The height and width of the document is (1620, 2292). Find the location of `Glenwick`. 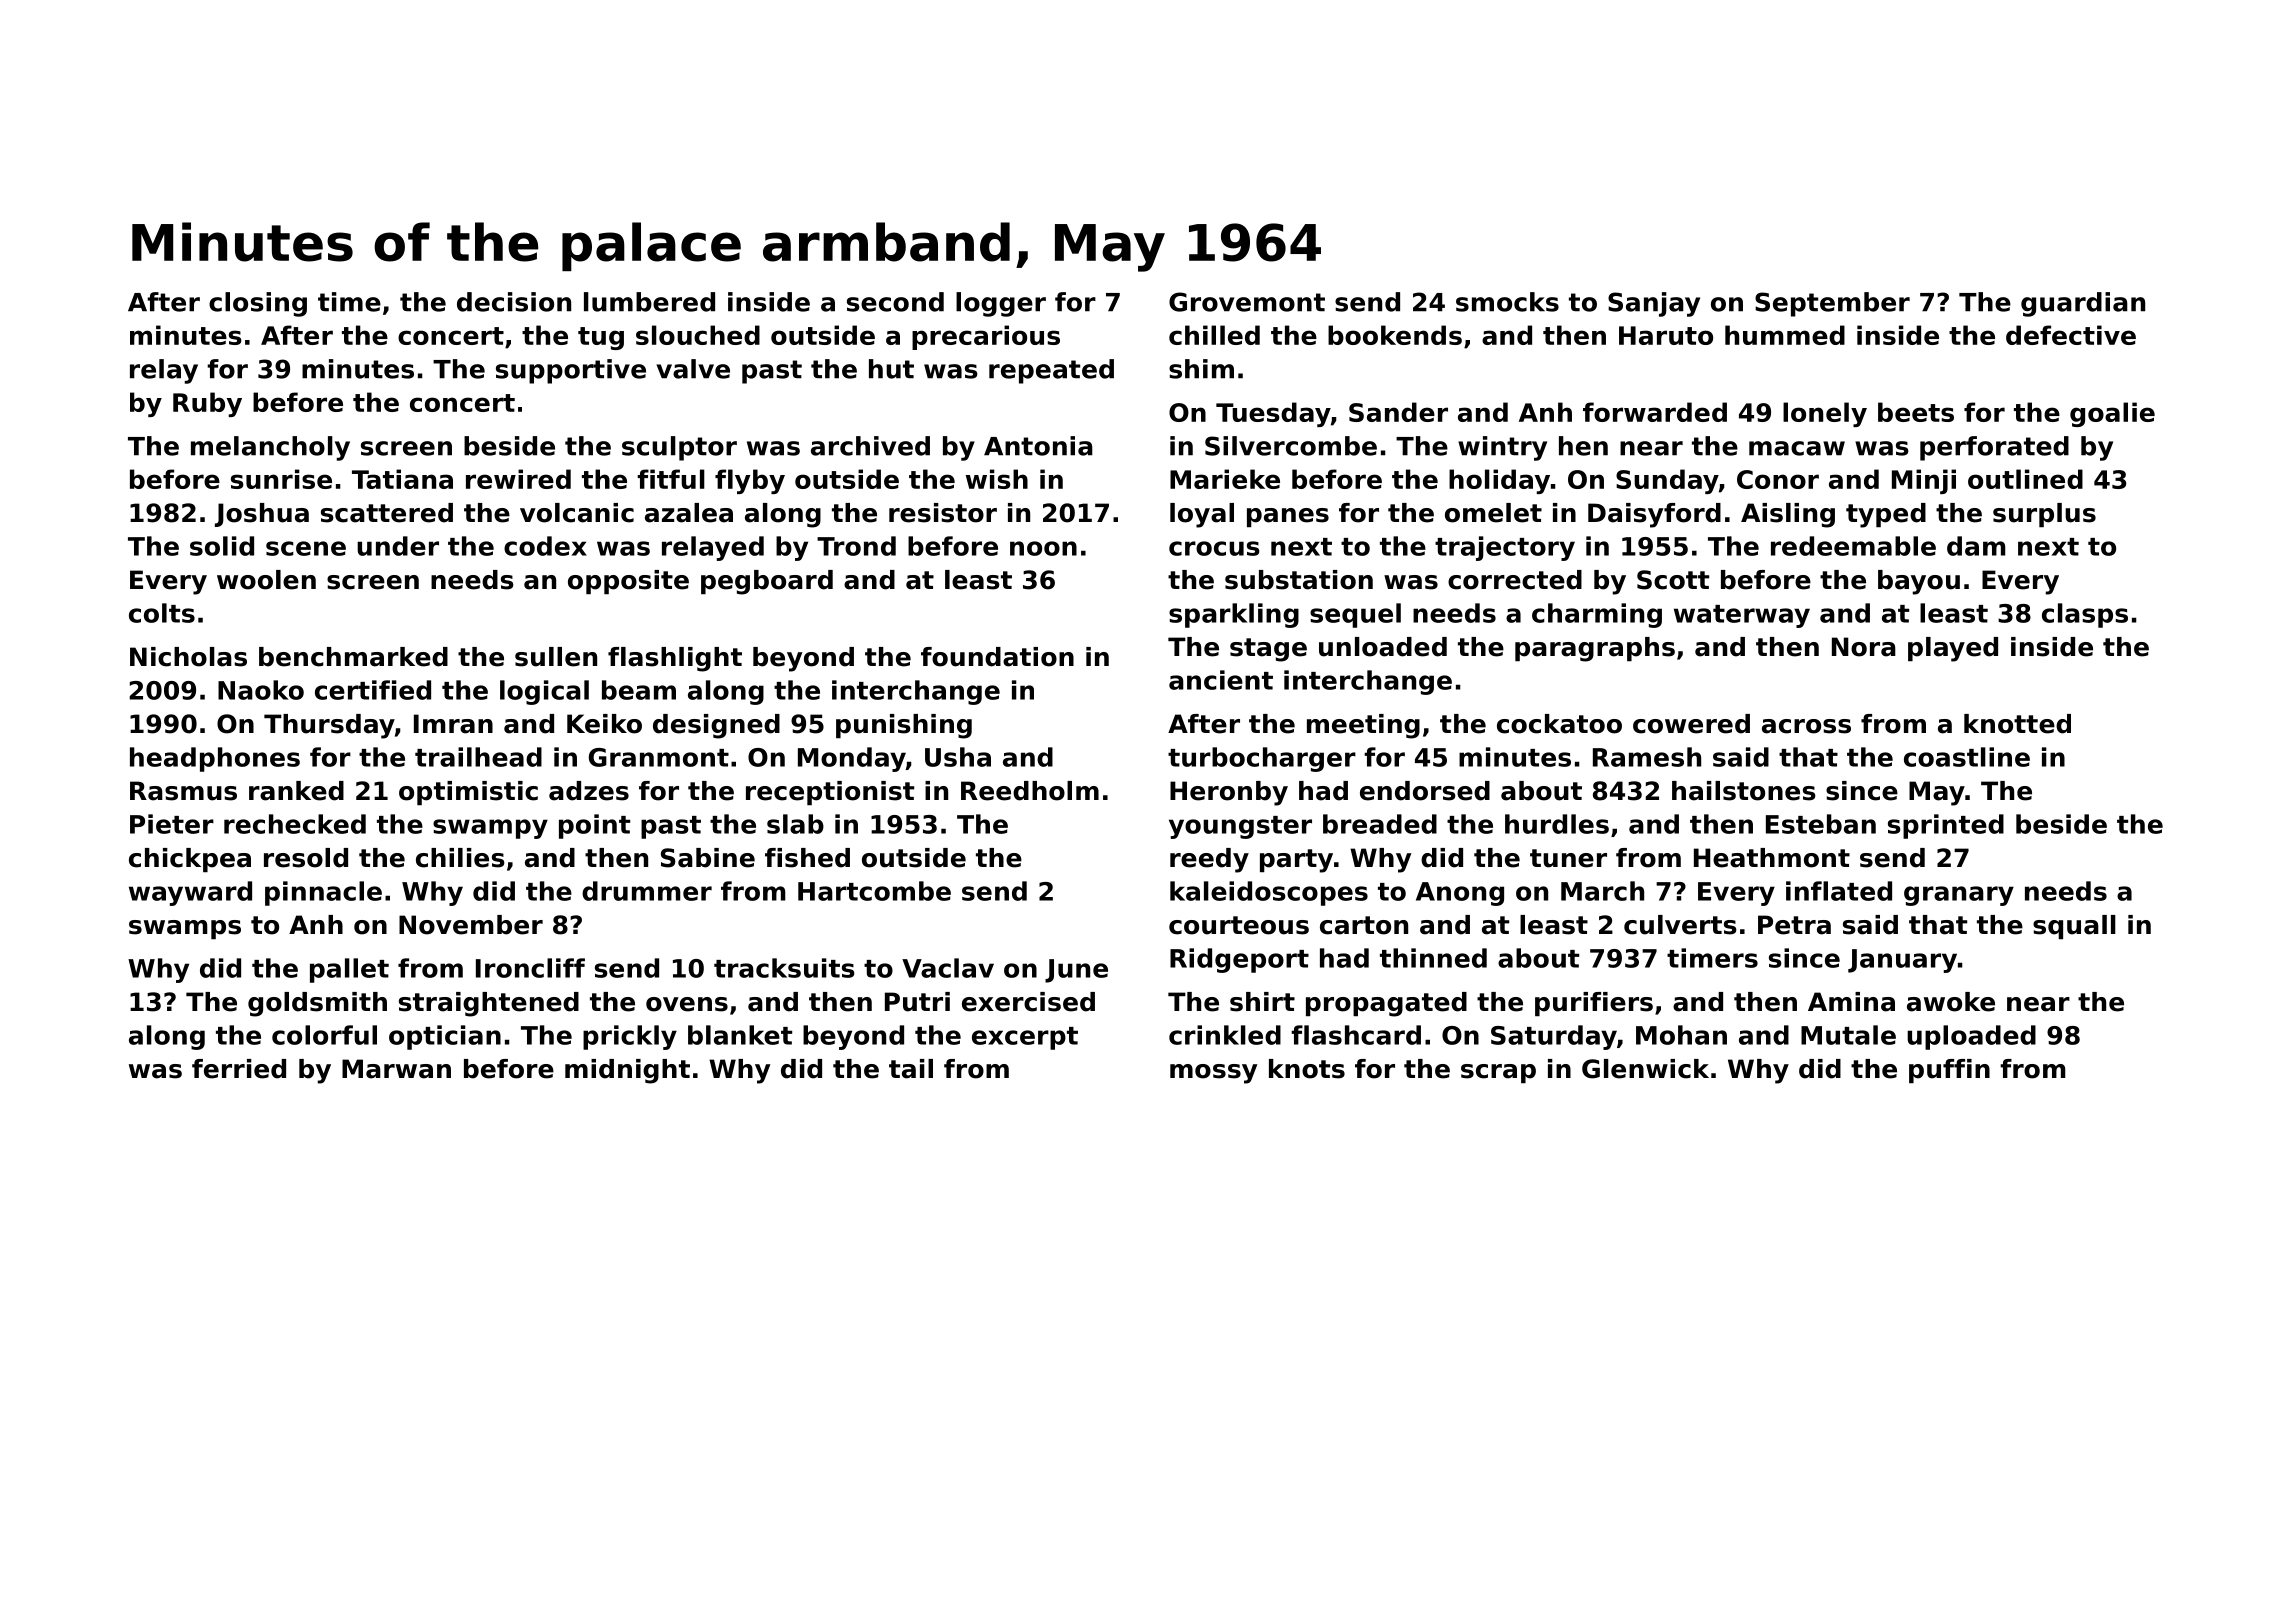

Glenwick is located at coordinates (1645, 1069).
